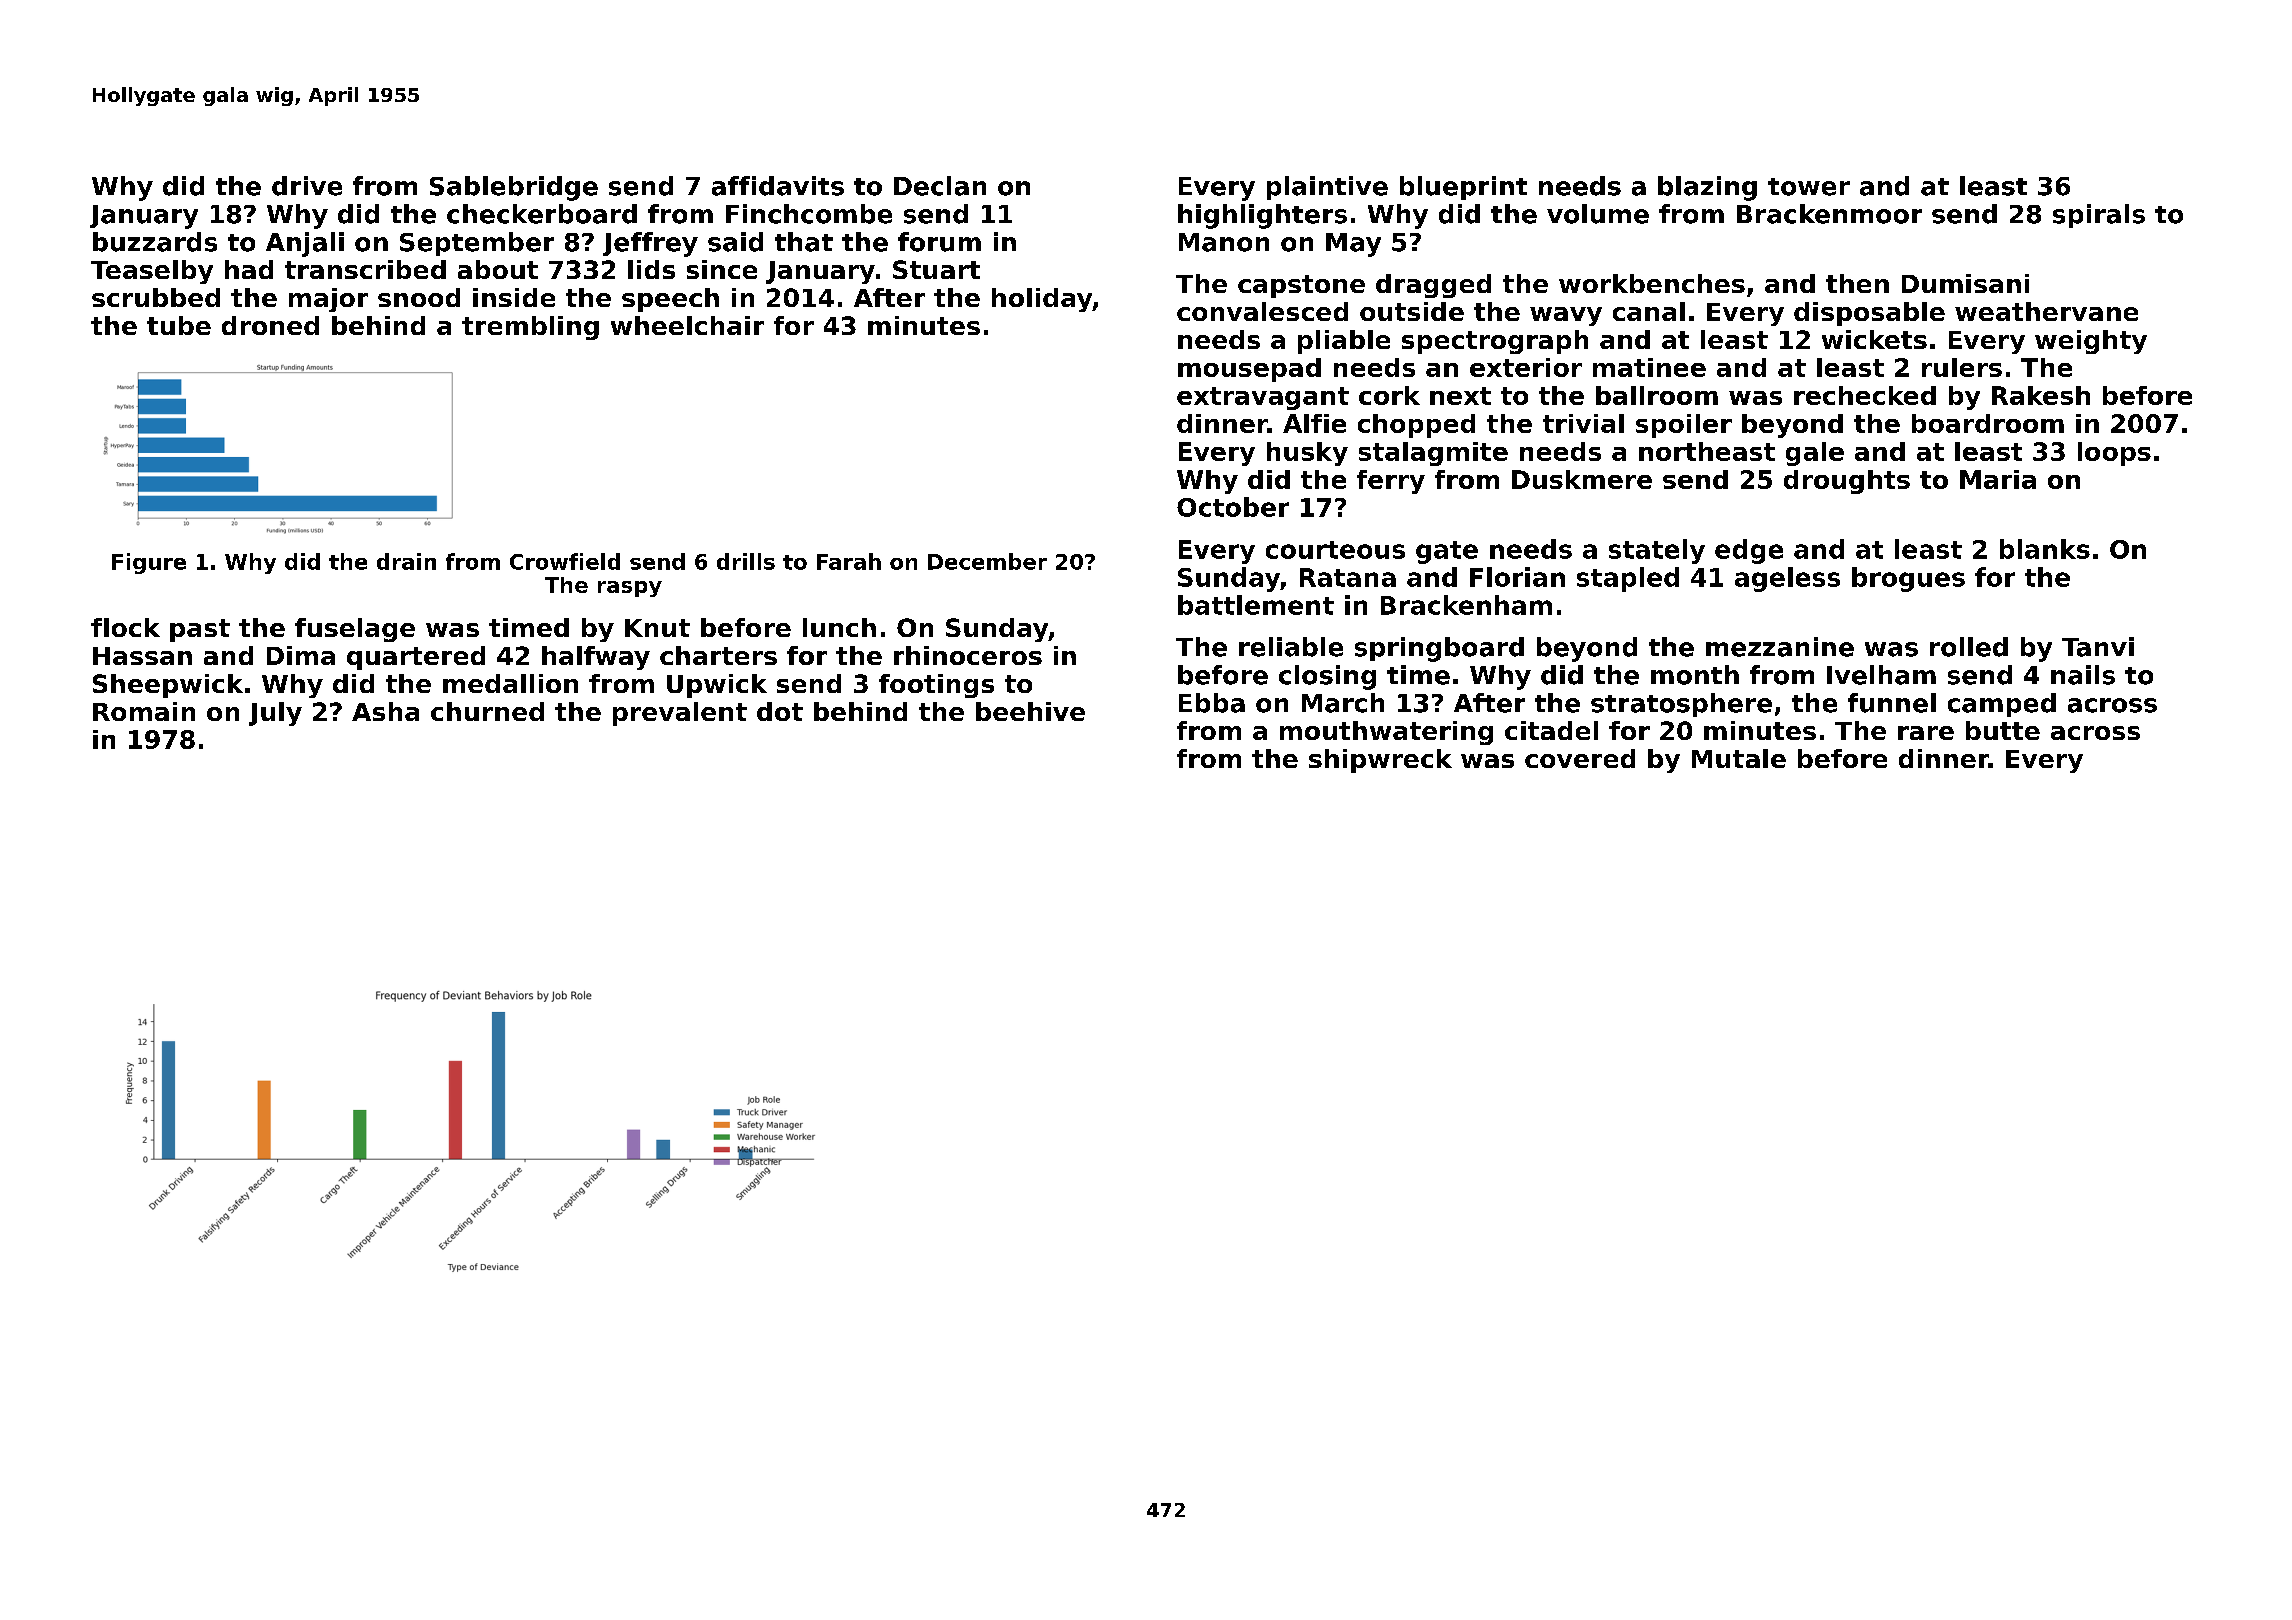 The image size is (2292, 1620). Describe the element at coordinates (514, 188) in the screenshot. I see `Sablebridge` at that location.
